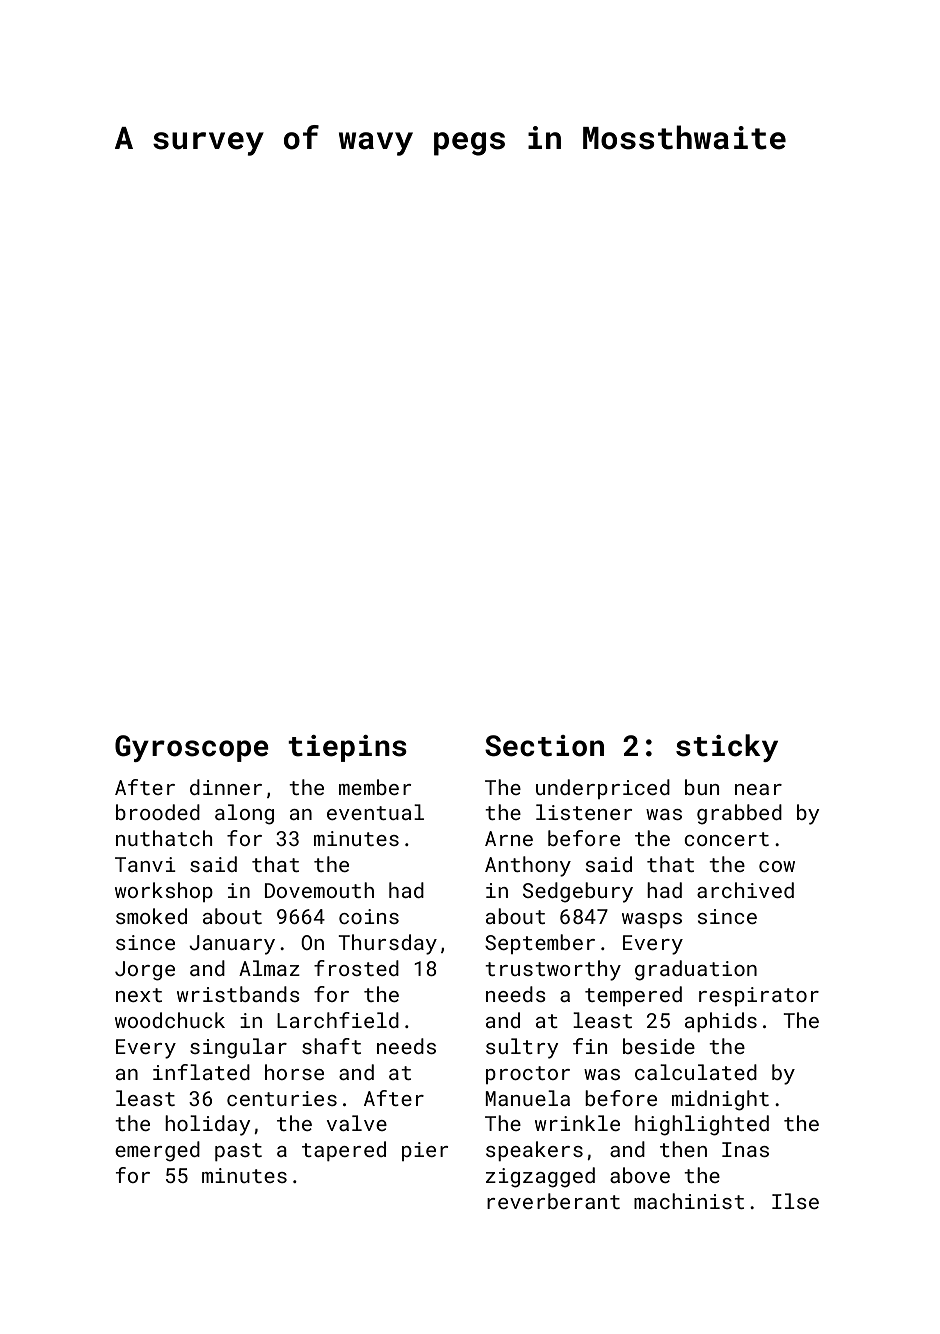 The width and height of the screenshot is (940, 1334). I want to click on aphids, so click(721, 1022).
